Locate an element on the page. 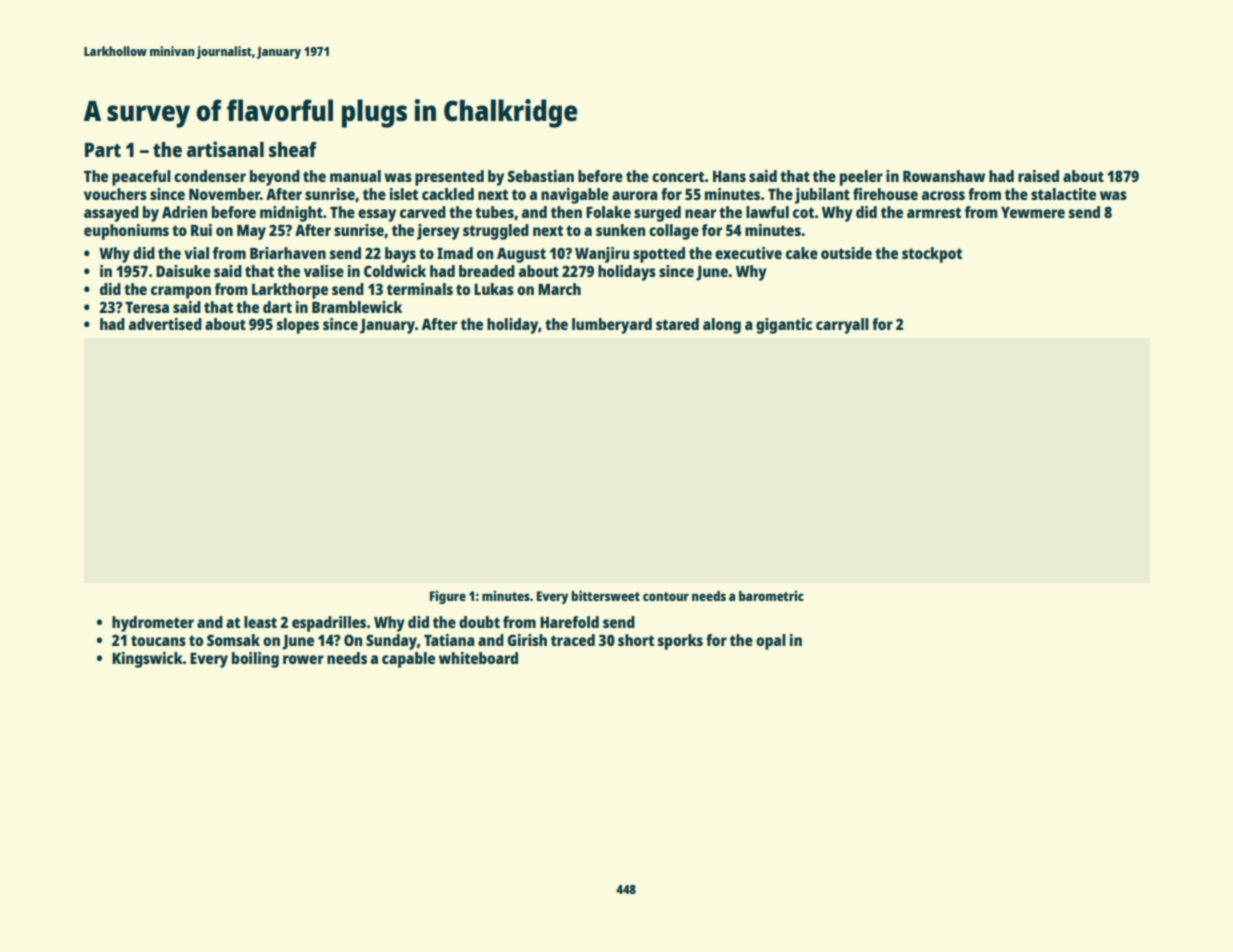 This image has height=952, width=1233. hydrometer is located at coordinates (153, 624).
